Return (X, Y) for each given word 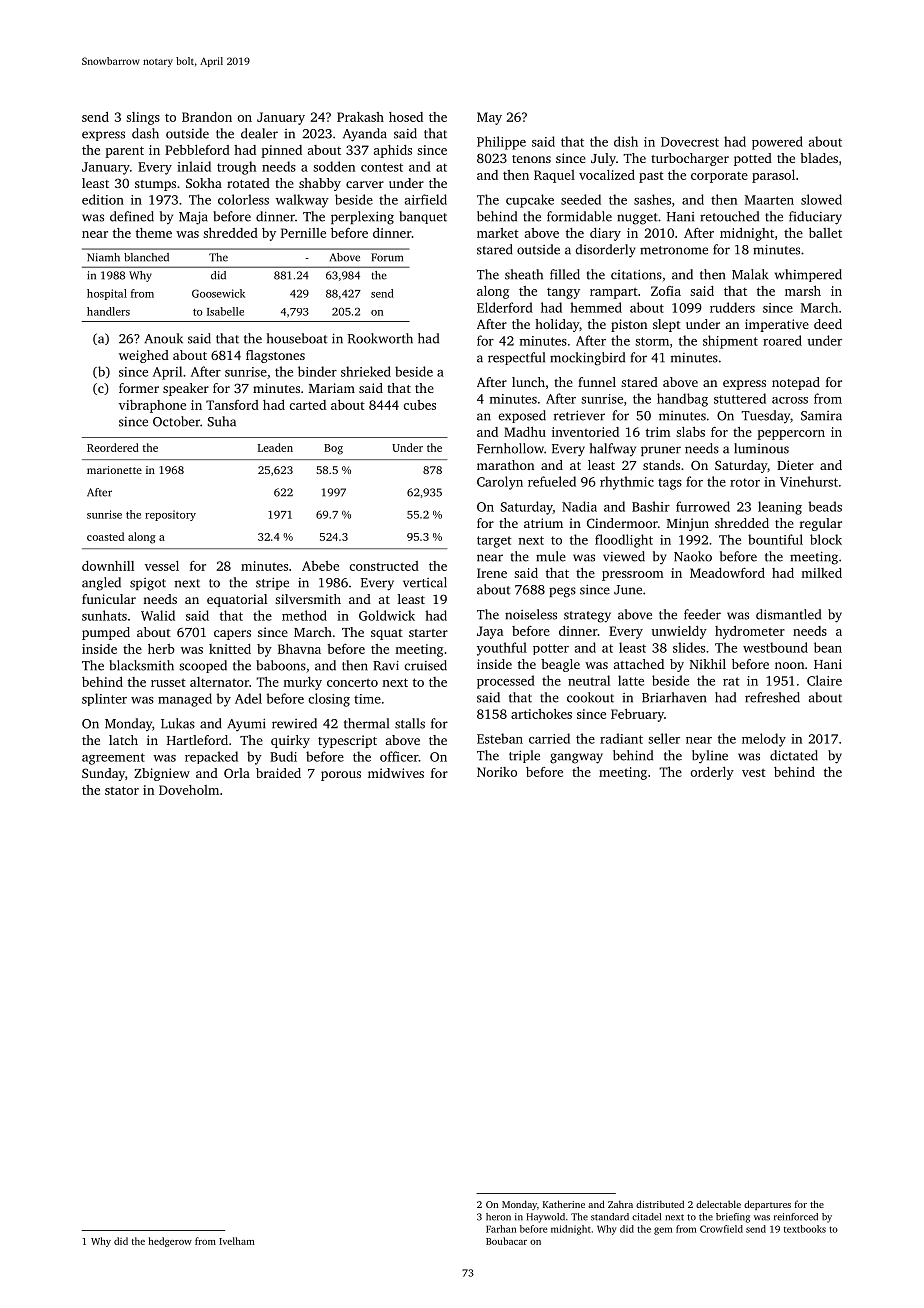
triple (524, 756)
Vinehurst (809, 481)
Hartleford (197, 740)
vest (754, 773)
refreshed (772, 697)
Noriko (497, 772)
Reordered (113, 447)
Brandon (207, 117)
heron (498, 1217)
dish (626, 141)
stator (122, 790)
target (494, 542)
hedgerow (170, 1242)
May (489, 118)
